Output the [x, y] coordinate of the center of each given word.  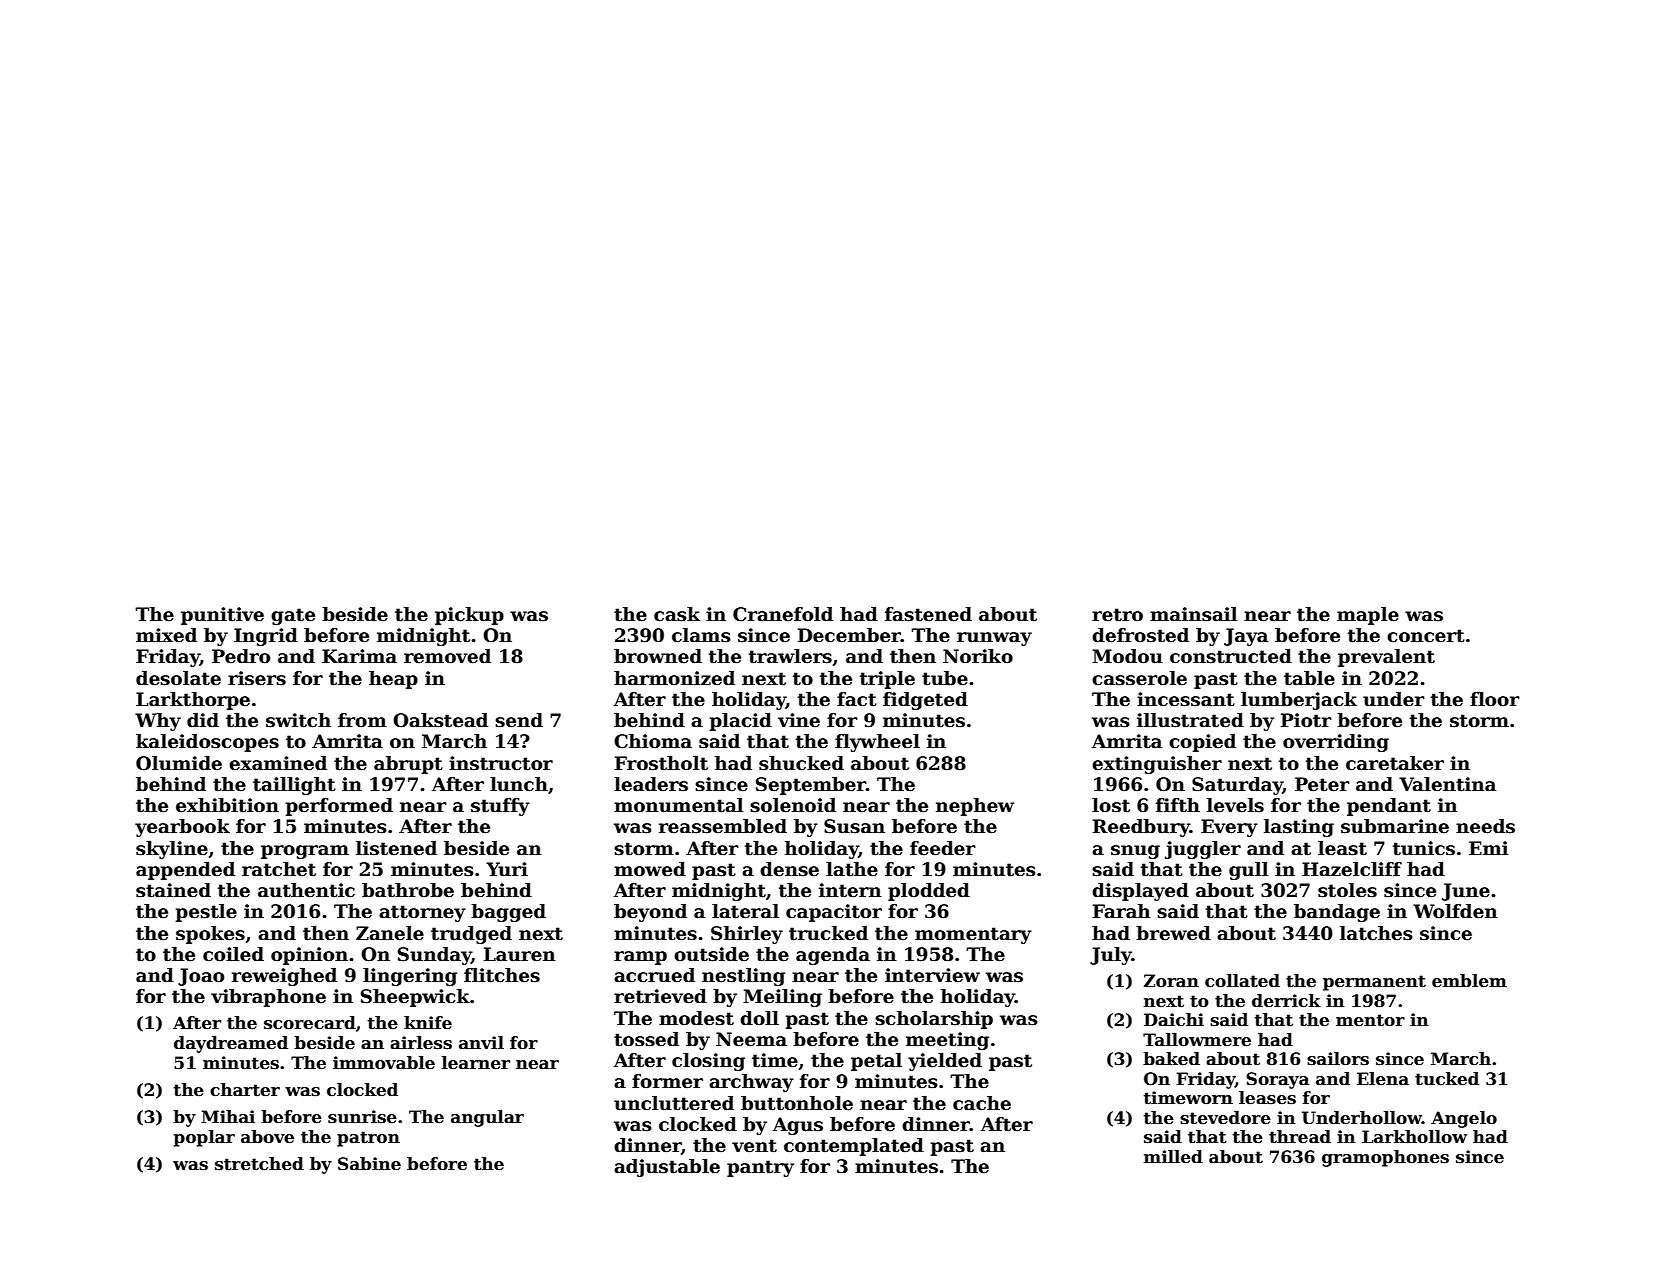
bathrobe [408, 890]
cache [982, 1103]
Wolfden [1455, 911]
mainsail [1194, 614]
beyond [650, 913]
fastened [928, 614]
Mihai [228, 1117]
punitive [222, 616]
